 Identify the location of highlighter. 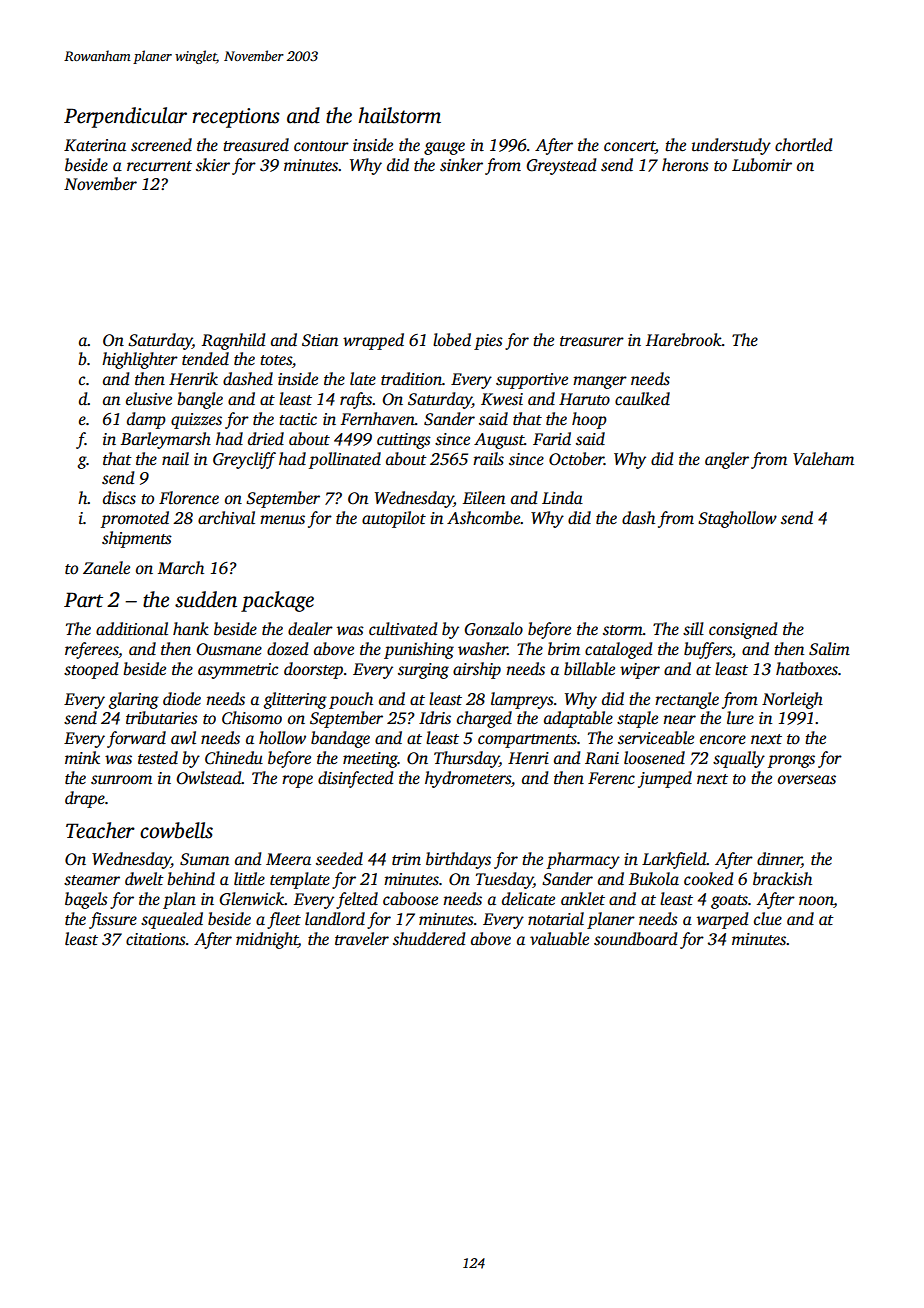
(140, 360).
